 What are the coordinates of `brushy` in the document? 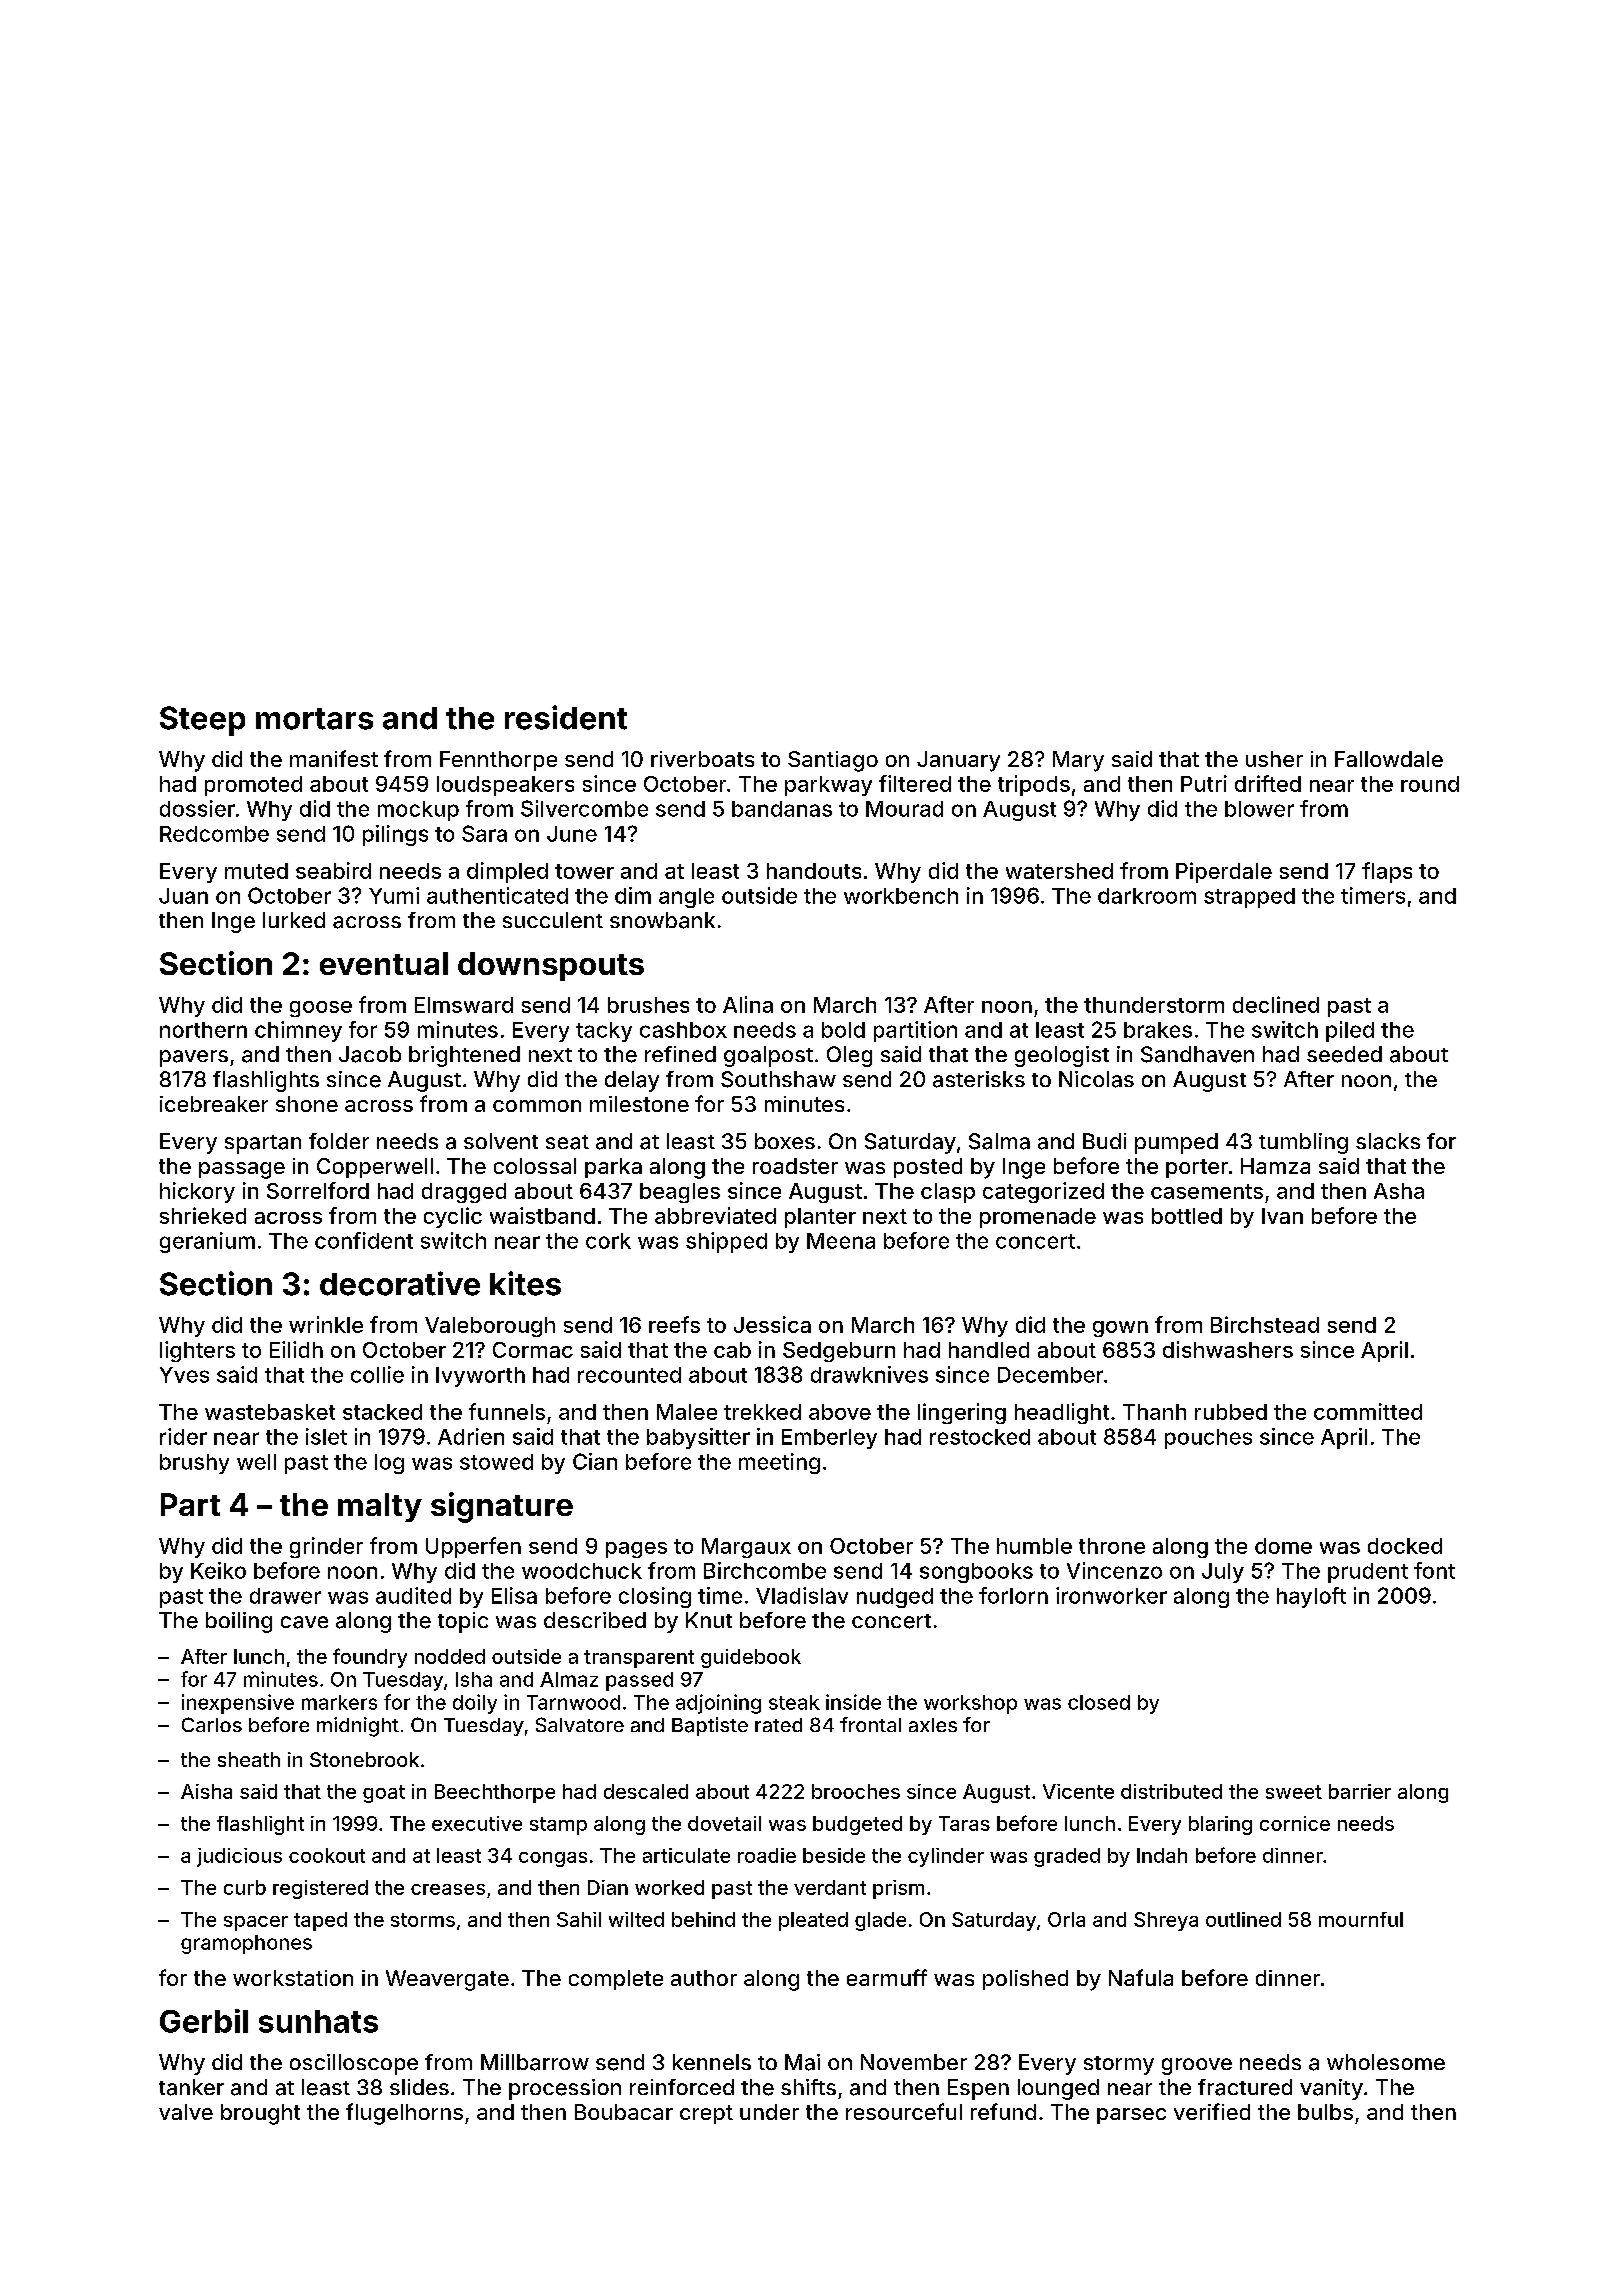 It's located at (194, 1464).
